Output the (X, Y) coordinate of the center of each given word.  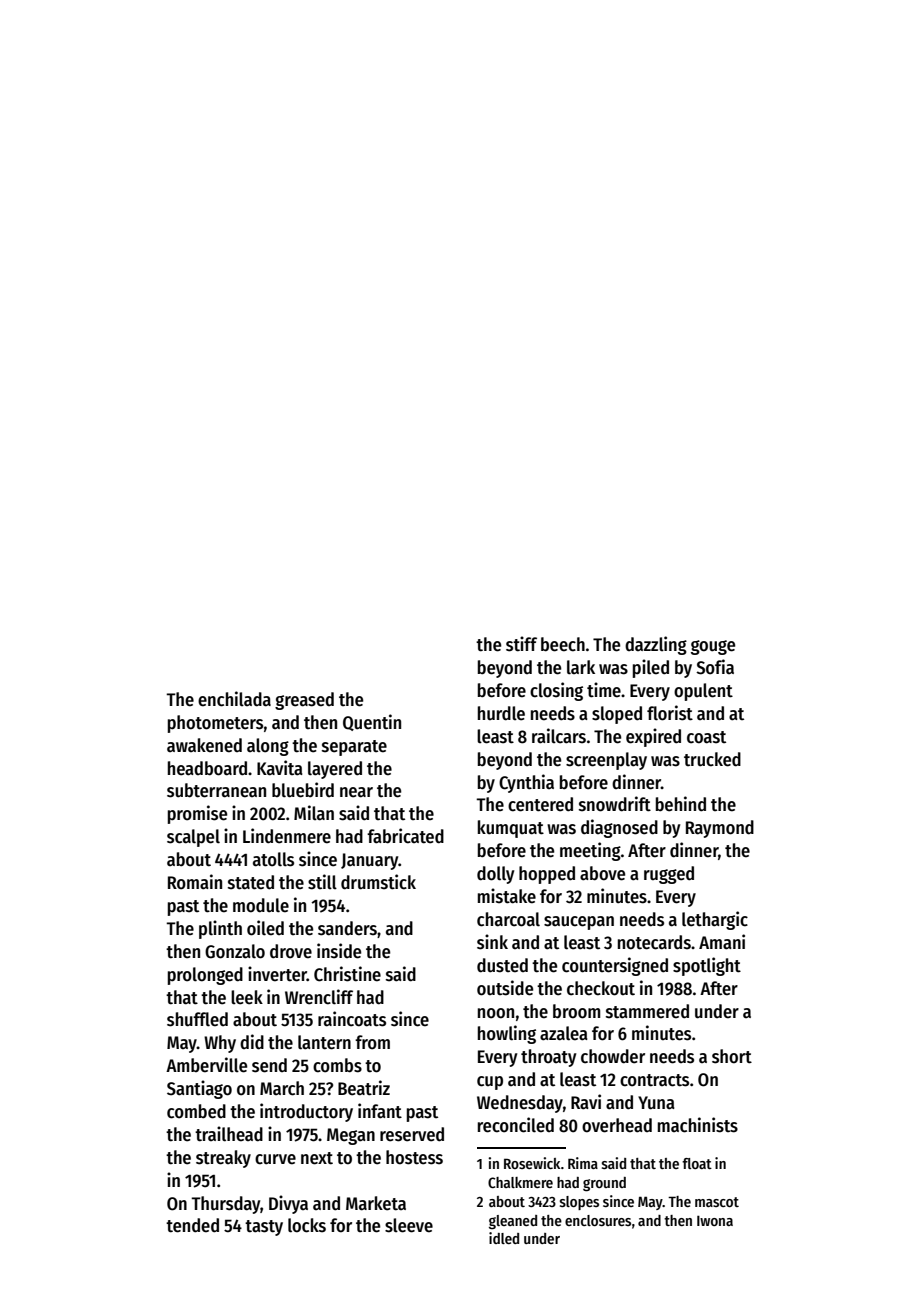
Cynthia (526, 783)
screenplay (606, 761)
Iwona (715, 1220)
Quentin (372, 722)
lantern (324, 1042)
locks (307, 1225)
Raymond (720, 829)
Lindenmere (287, 836)
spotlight (707, 966)
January (370, 861)
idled (504, 1238)
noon (496, 1013)
